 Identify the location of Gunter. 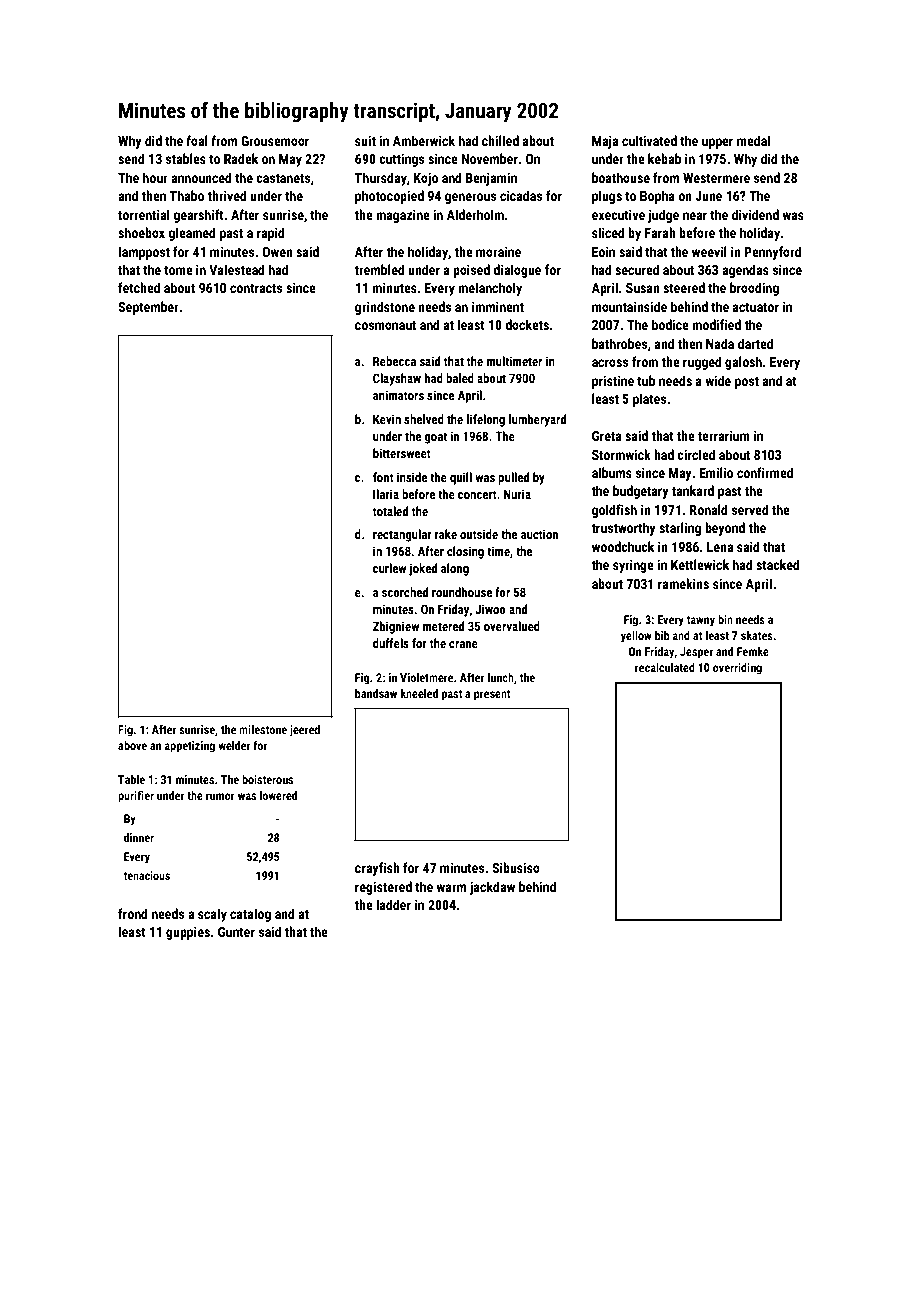
(236, 932).
